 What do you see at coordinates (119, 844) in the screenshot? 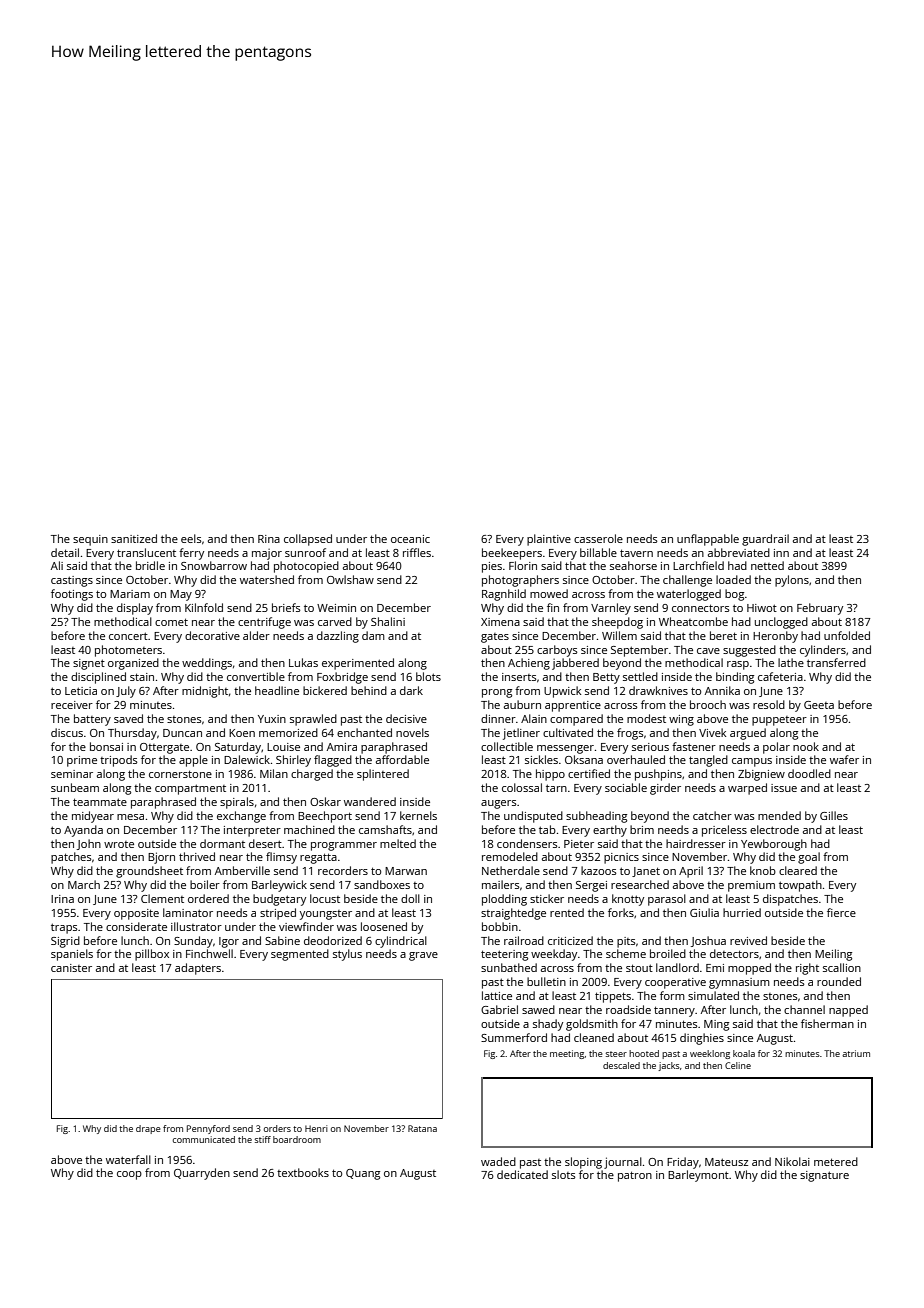
I see `wrote` at bounding box center [119, 844].
